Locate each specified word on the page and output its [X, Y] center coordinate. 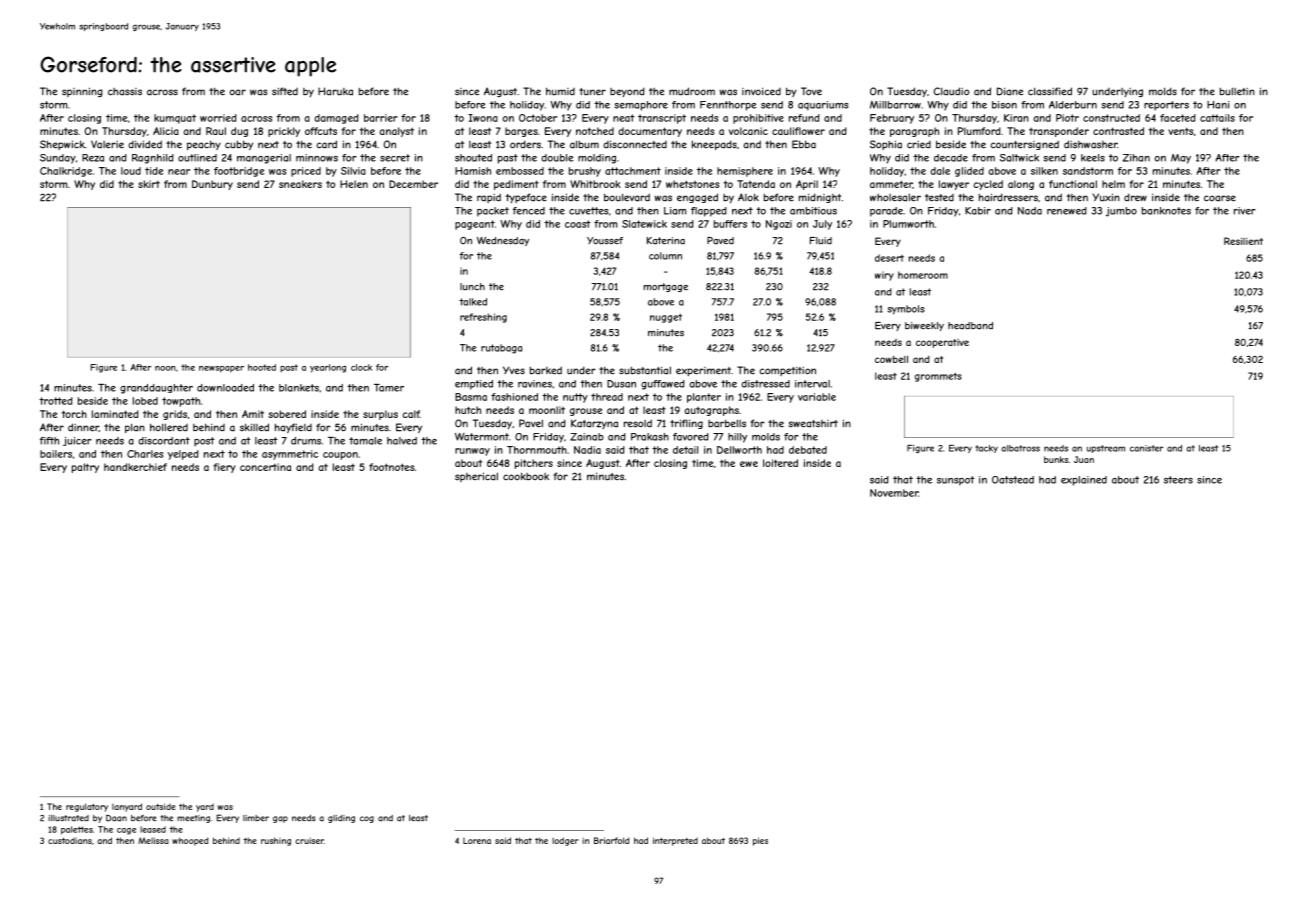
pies [760, 841]
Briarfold [611, 840]
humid [560, 91]
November [894, 493]
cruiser [309, 840]
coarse [1220, 198]
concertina [265, 467]
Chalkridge [66, 172]
